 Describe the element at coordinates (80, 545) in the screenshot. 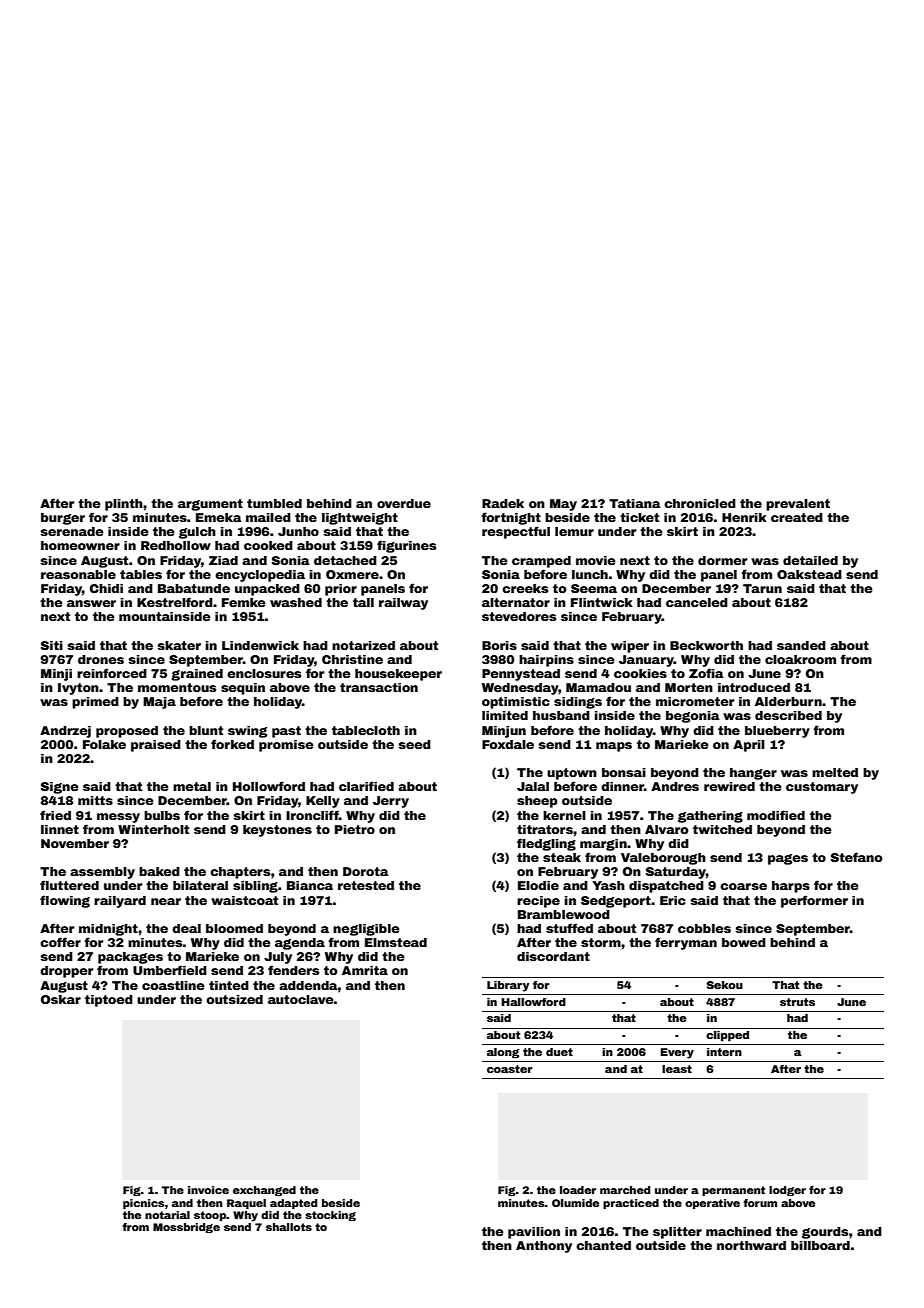

I see `homeowner` at that location.
